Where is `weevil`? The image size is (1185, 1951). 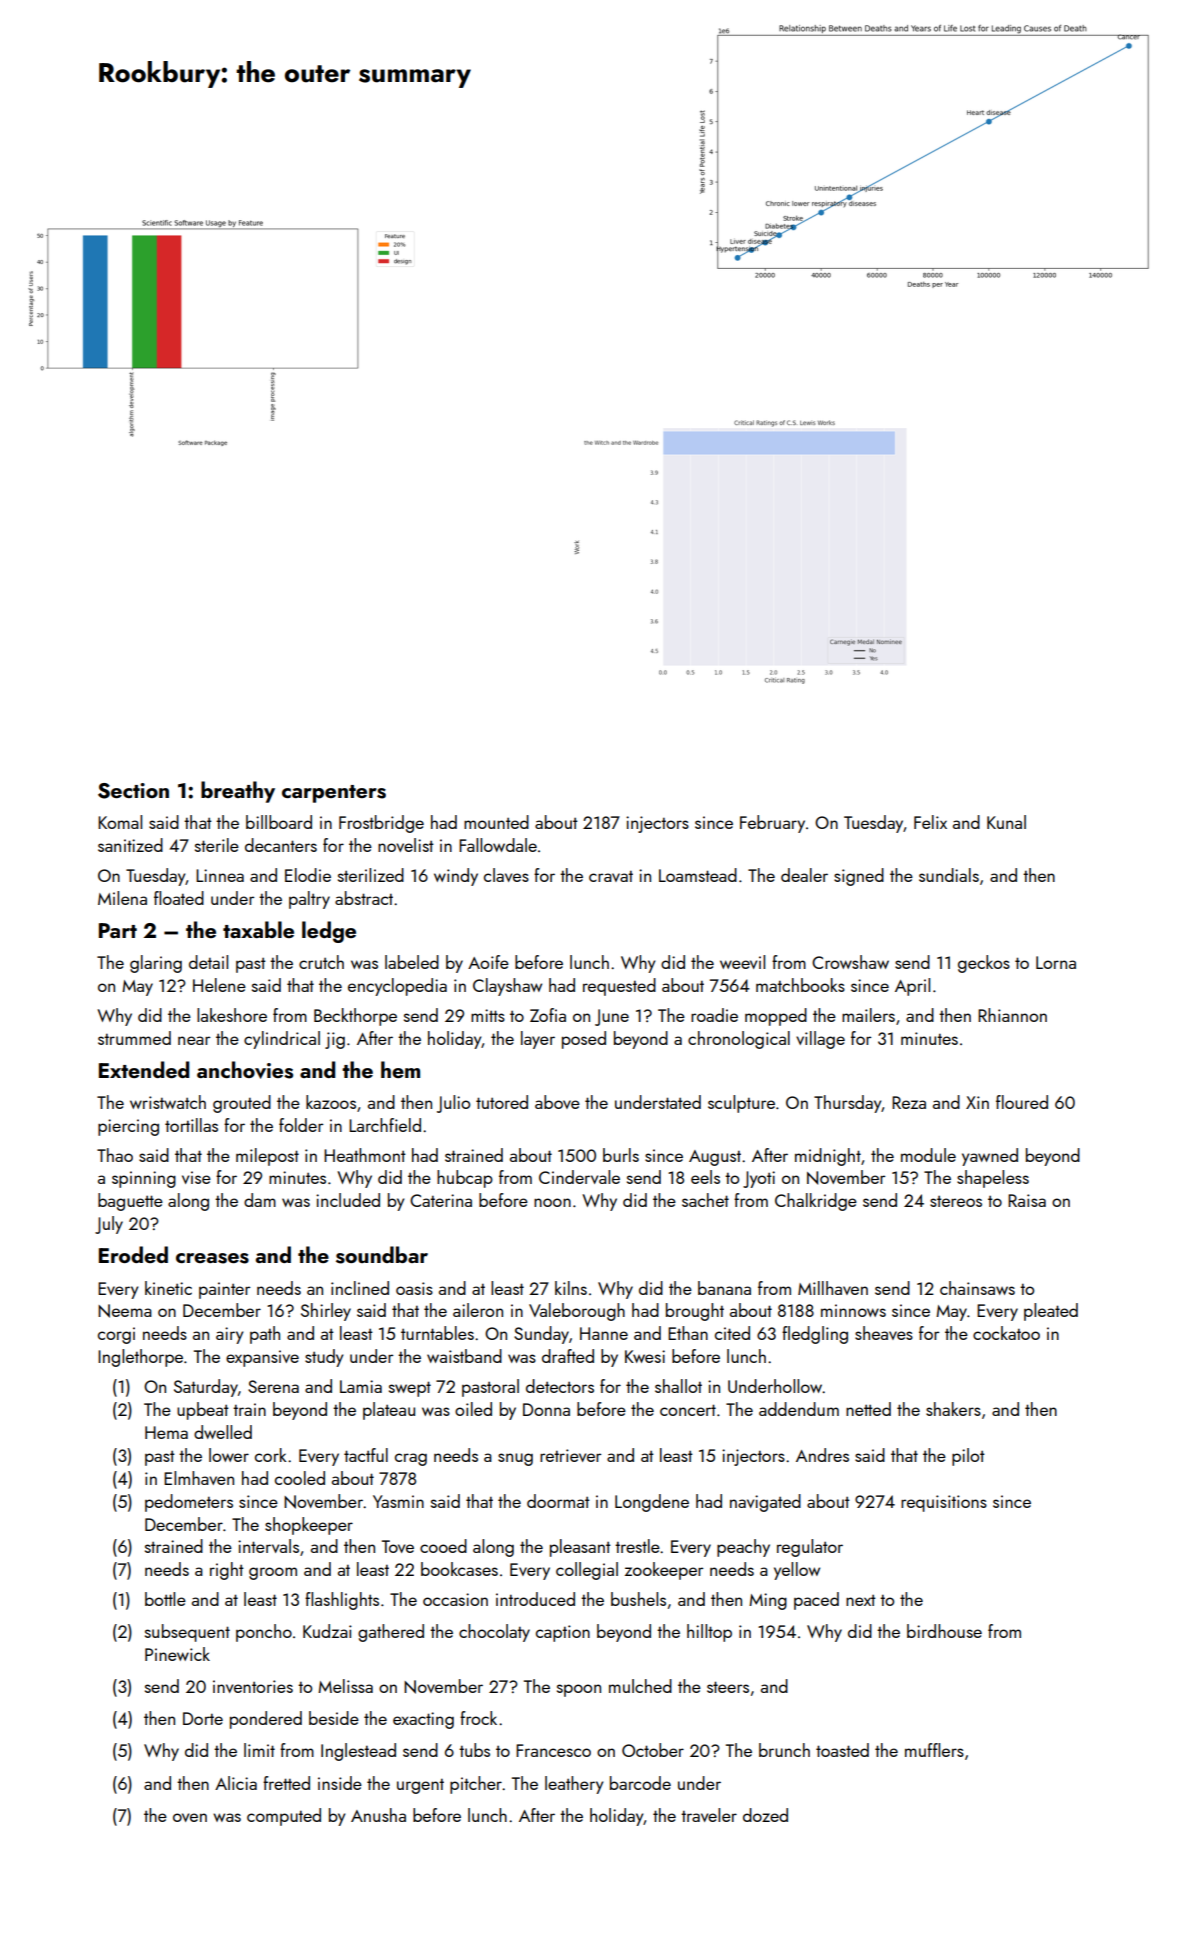
weevil is located at coordinates (742, 962).
